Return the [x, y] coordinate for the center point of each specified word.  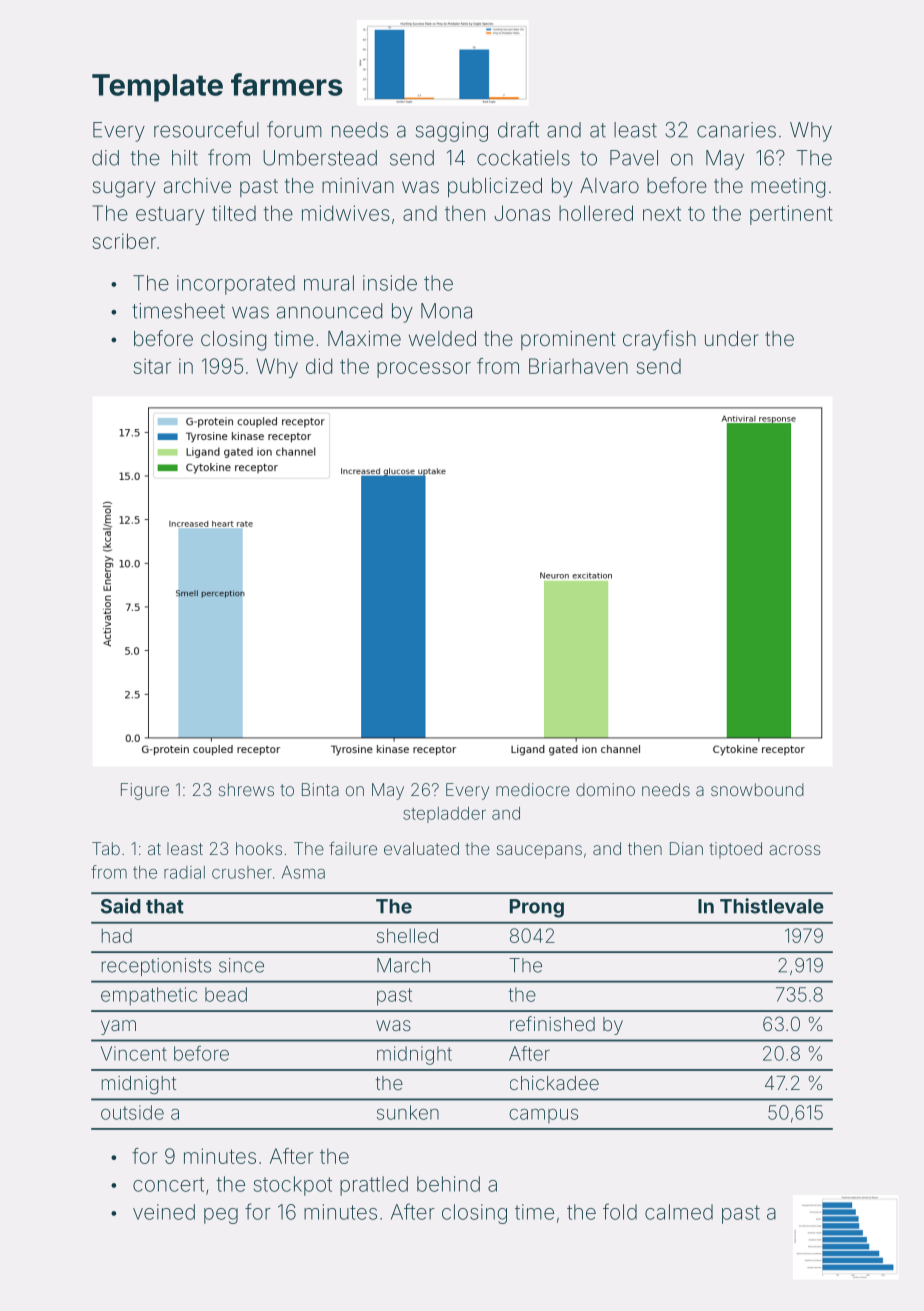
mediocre [533, 789]
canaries [736, 130]
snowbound [757, 789]
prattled [374, 1186]
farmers [287, 84]
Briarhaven [578, 366]
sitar [152, 366]
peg [221, 1216]
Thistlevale [772, 906]
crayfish [659, 340]
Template [157, 88]
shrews [246, 789]
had [117, 935]
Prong [537, 908]
